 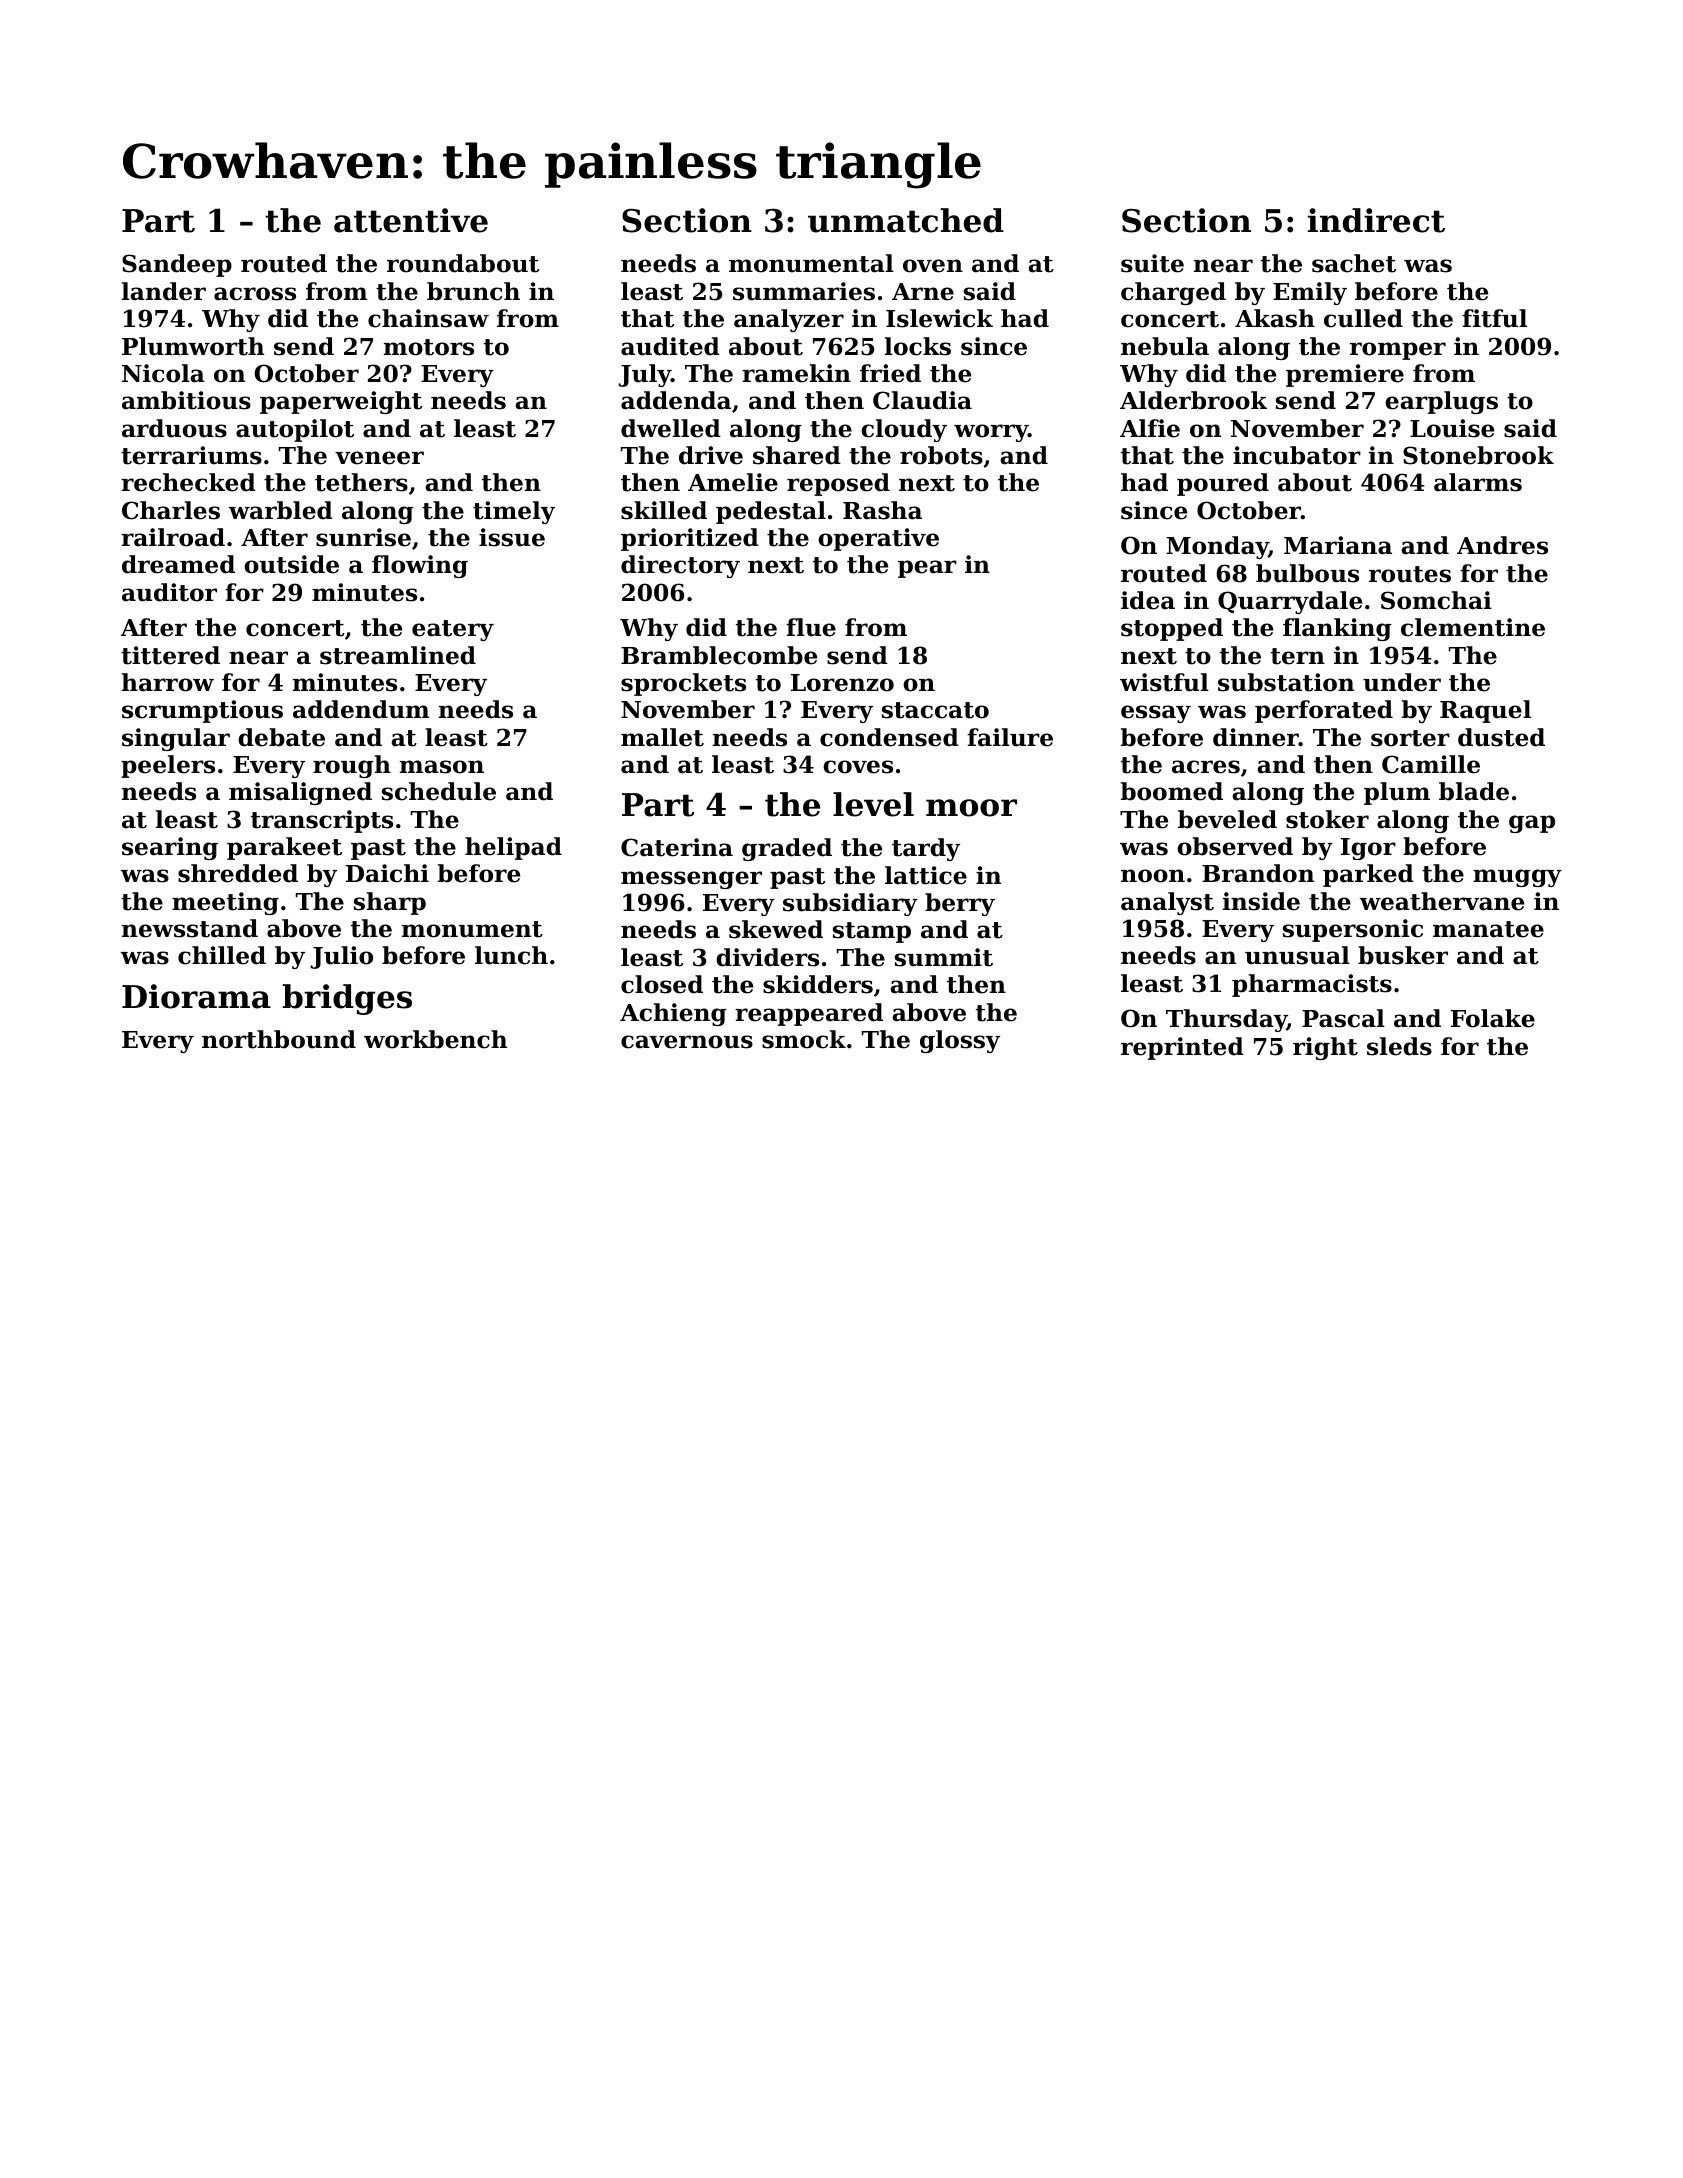 What do you see at coordinates (906, 220) in the screenshot?
I see `unmatched` at bounding box center [906, 220].
